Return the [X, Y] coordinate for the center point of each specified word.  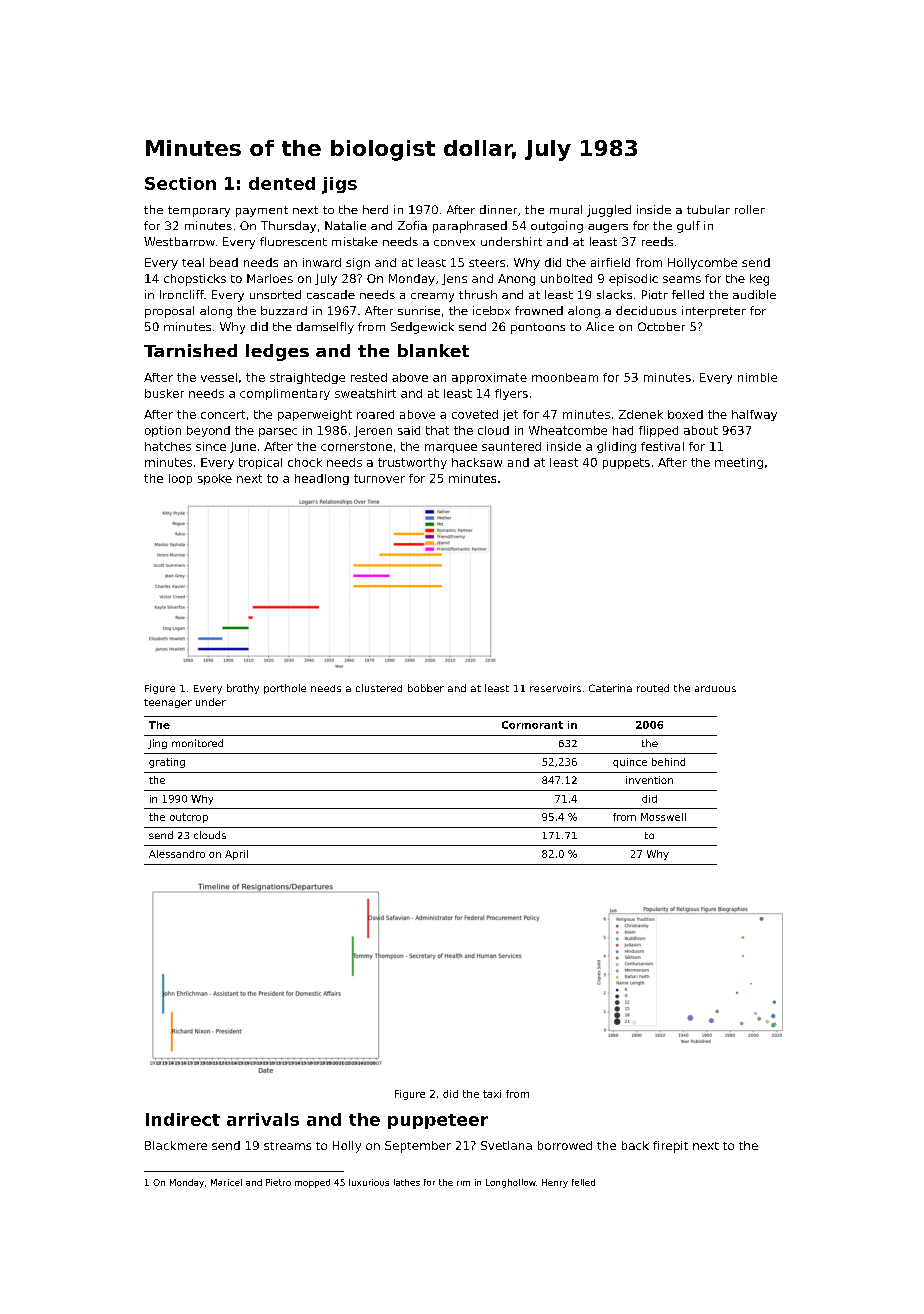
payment [262, 211]
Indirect [183, 1119]
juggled [609, 211]
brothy [243, 689]
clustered [379, 688]
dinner [498, 209]
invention [649, 780]
